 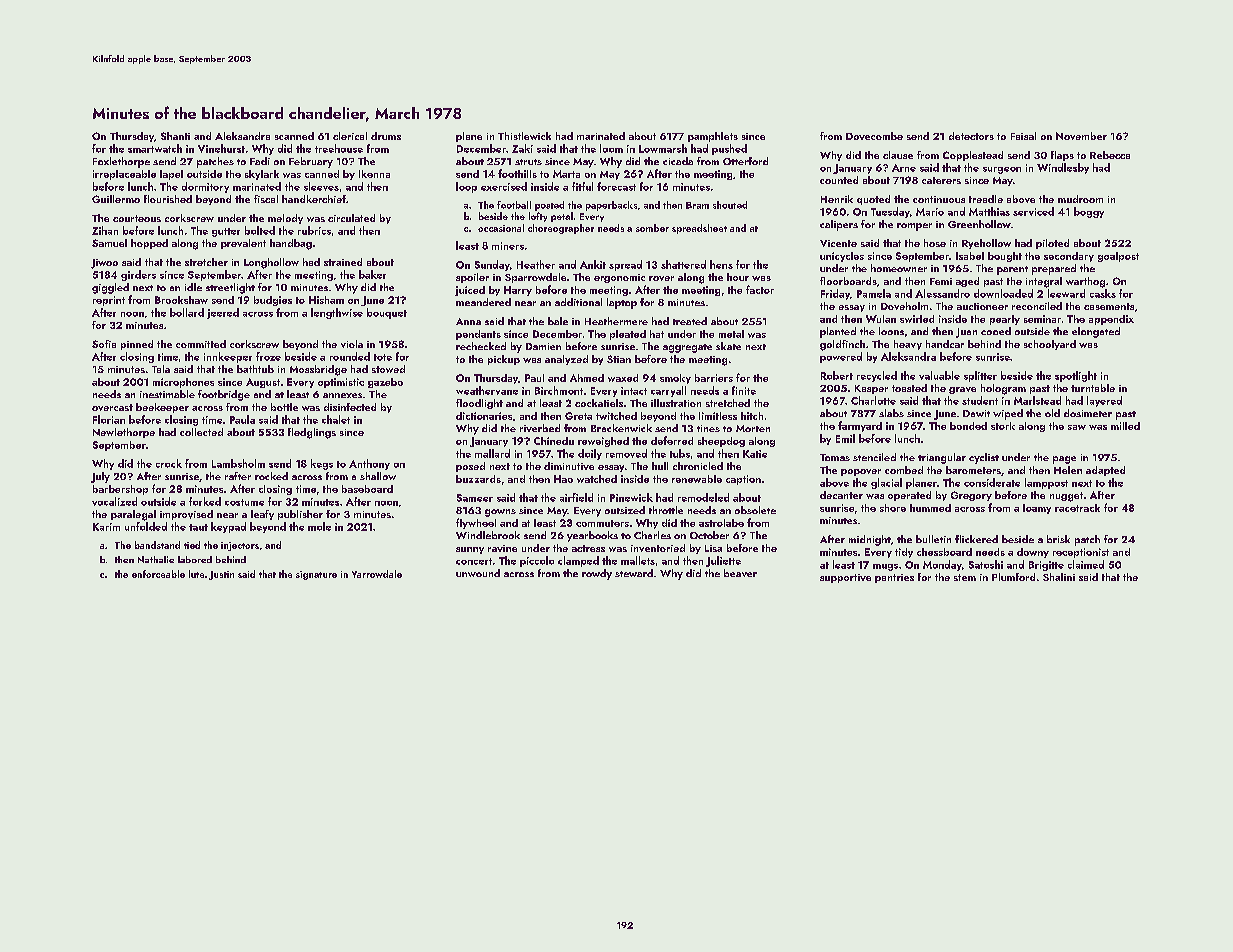 What do you see at coordinates (158, 574) in the screenshot?
I see `enforceable` at bounding box center [158, 574].
